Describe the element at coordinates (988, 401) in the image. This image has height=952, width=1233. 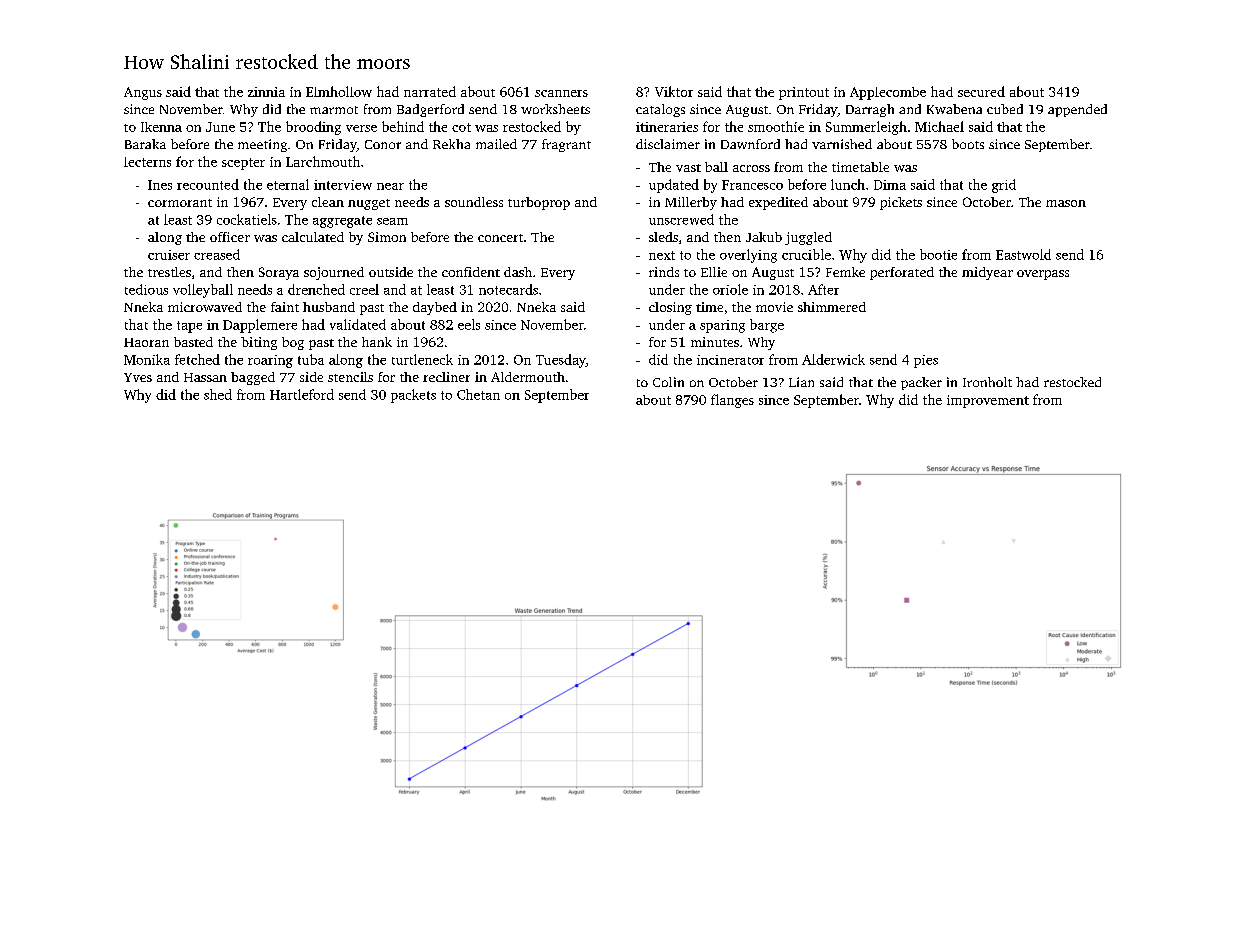
I see `improvement` at that location.
